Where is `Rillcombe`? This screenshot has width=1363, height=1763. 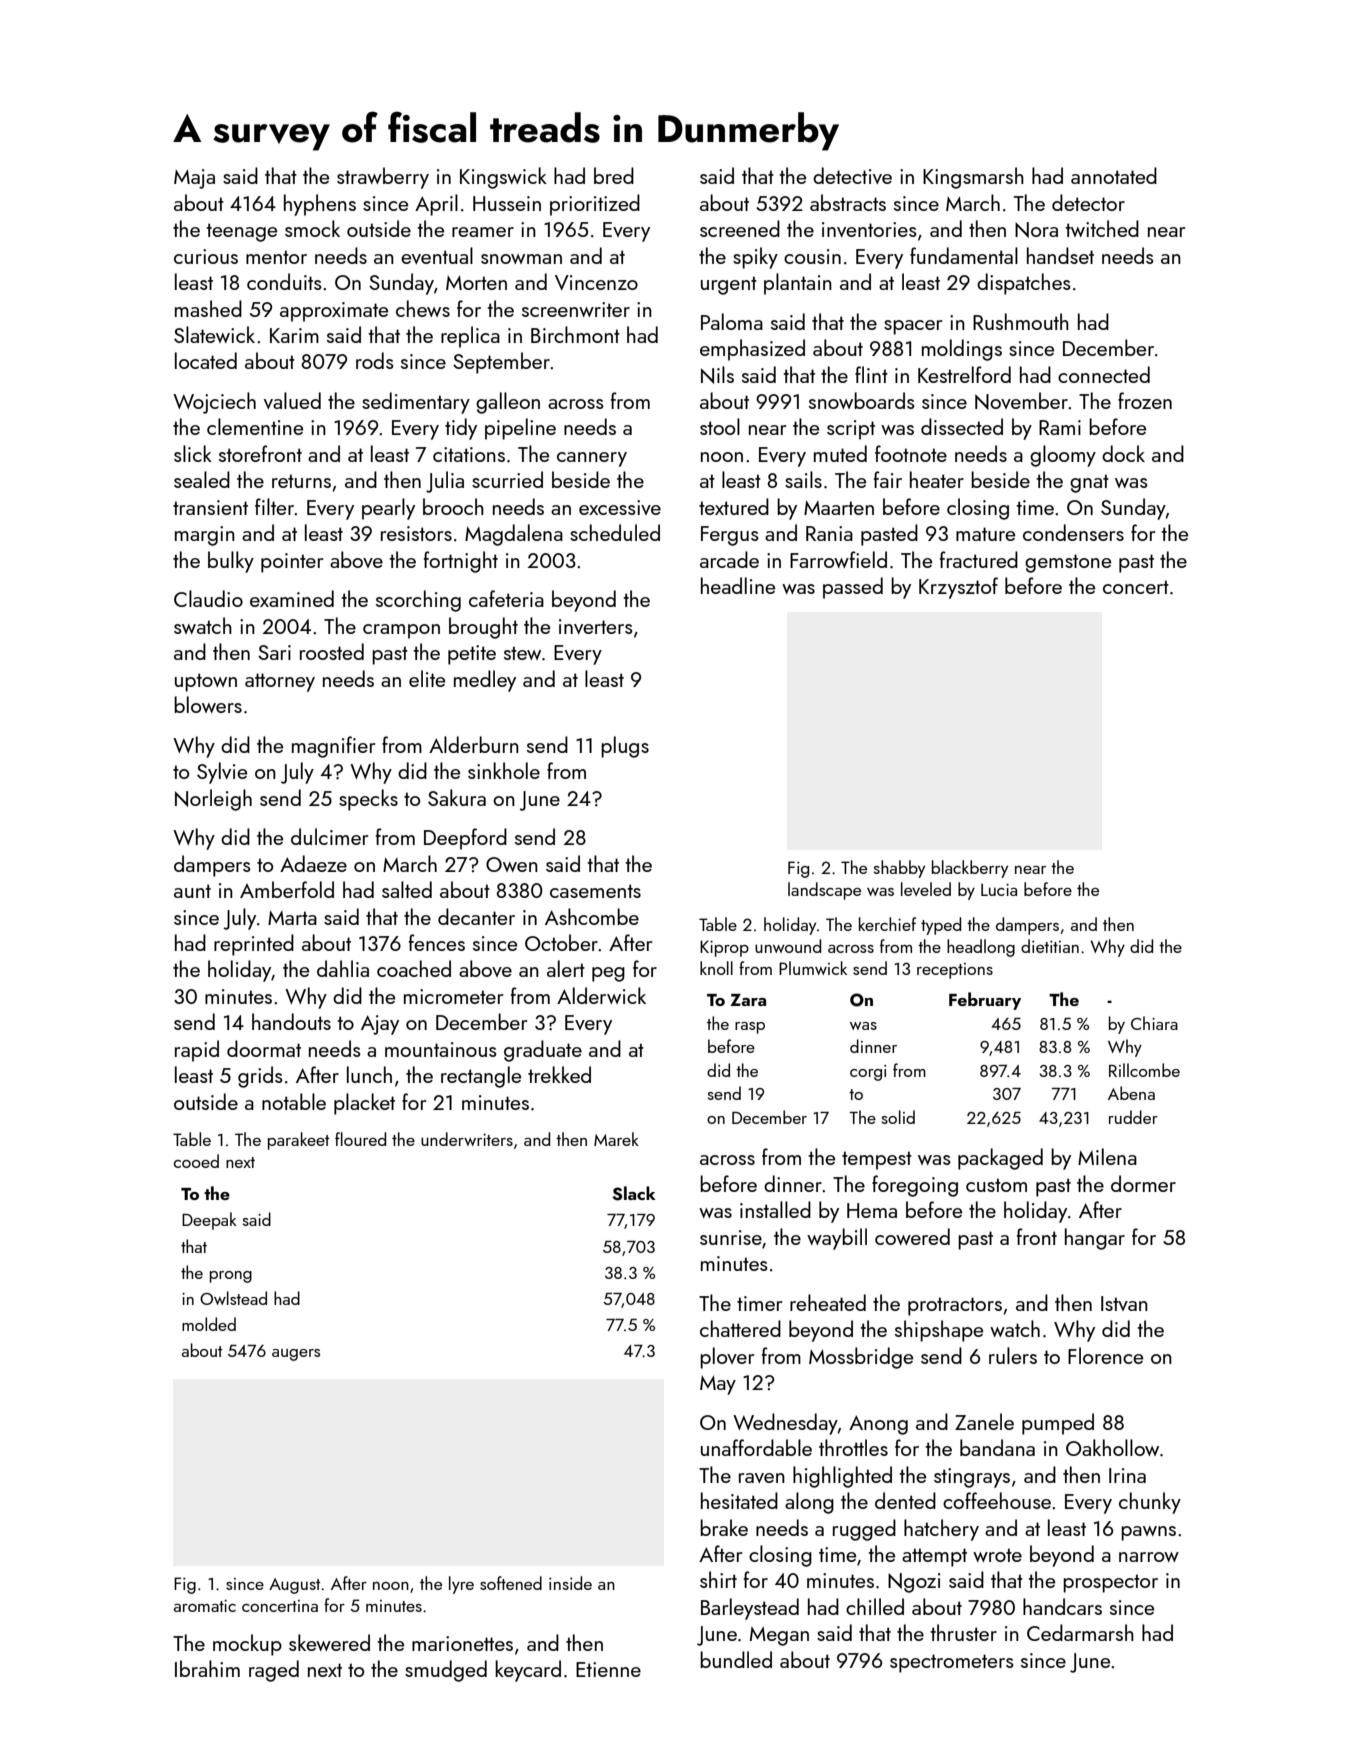 Rillcombe is located at coordinates (1144, 1070).
